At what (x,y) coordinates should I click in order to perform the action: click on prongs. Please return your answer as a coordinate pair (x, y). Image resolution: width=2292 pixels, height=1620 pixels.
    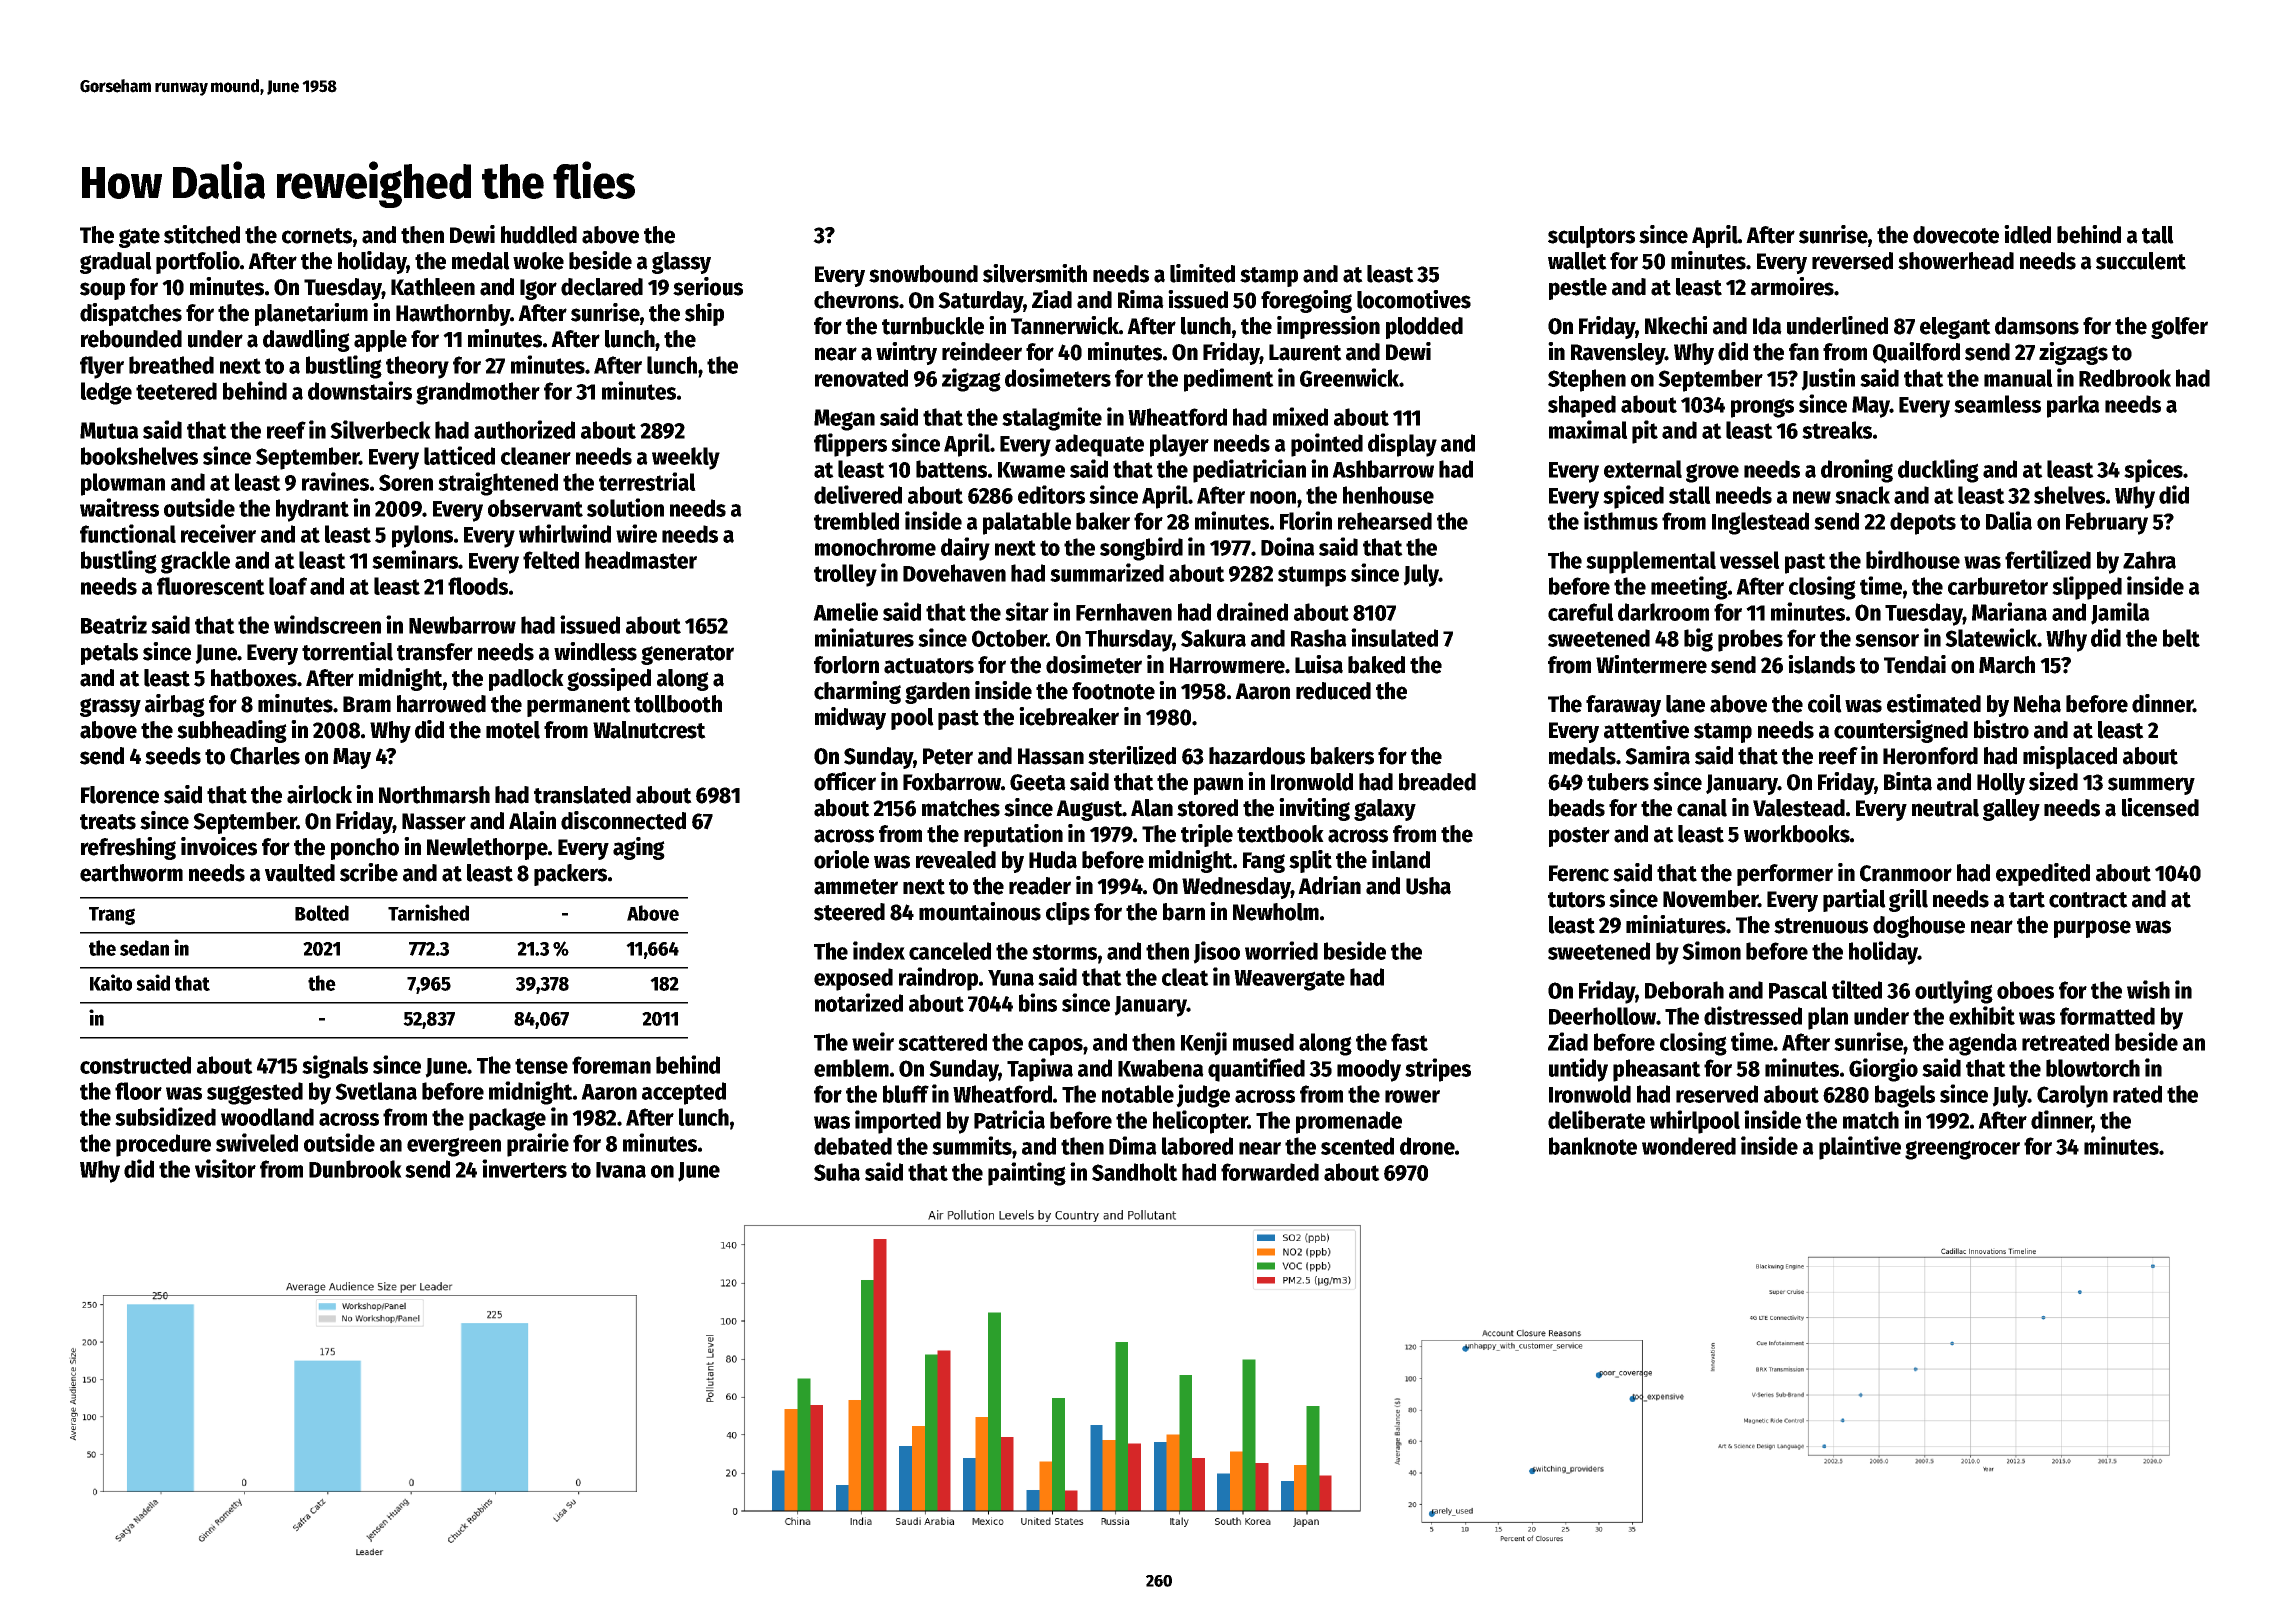
    Looking at the image, I should click on (1762, 408).
